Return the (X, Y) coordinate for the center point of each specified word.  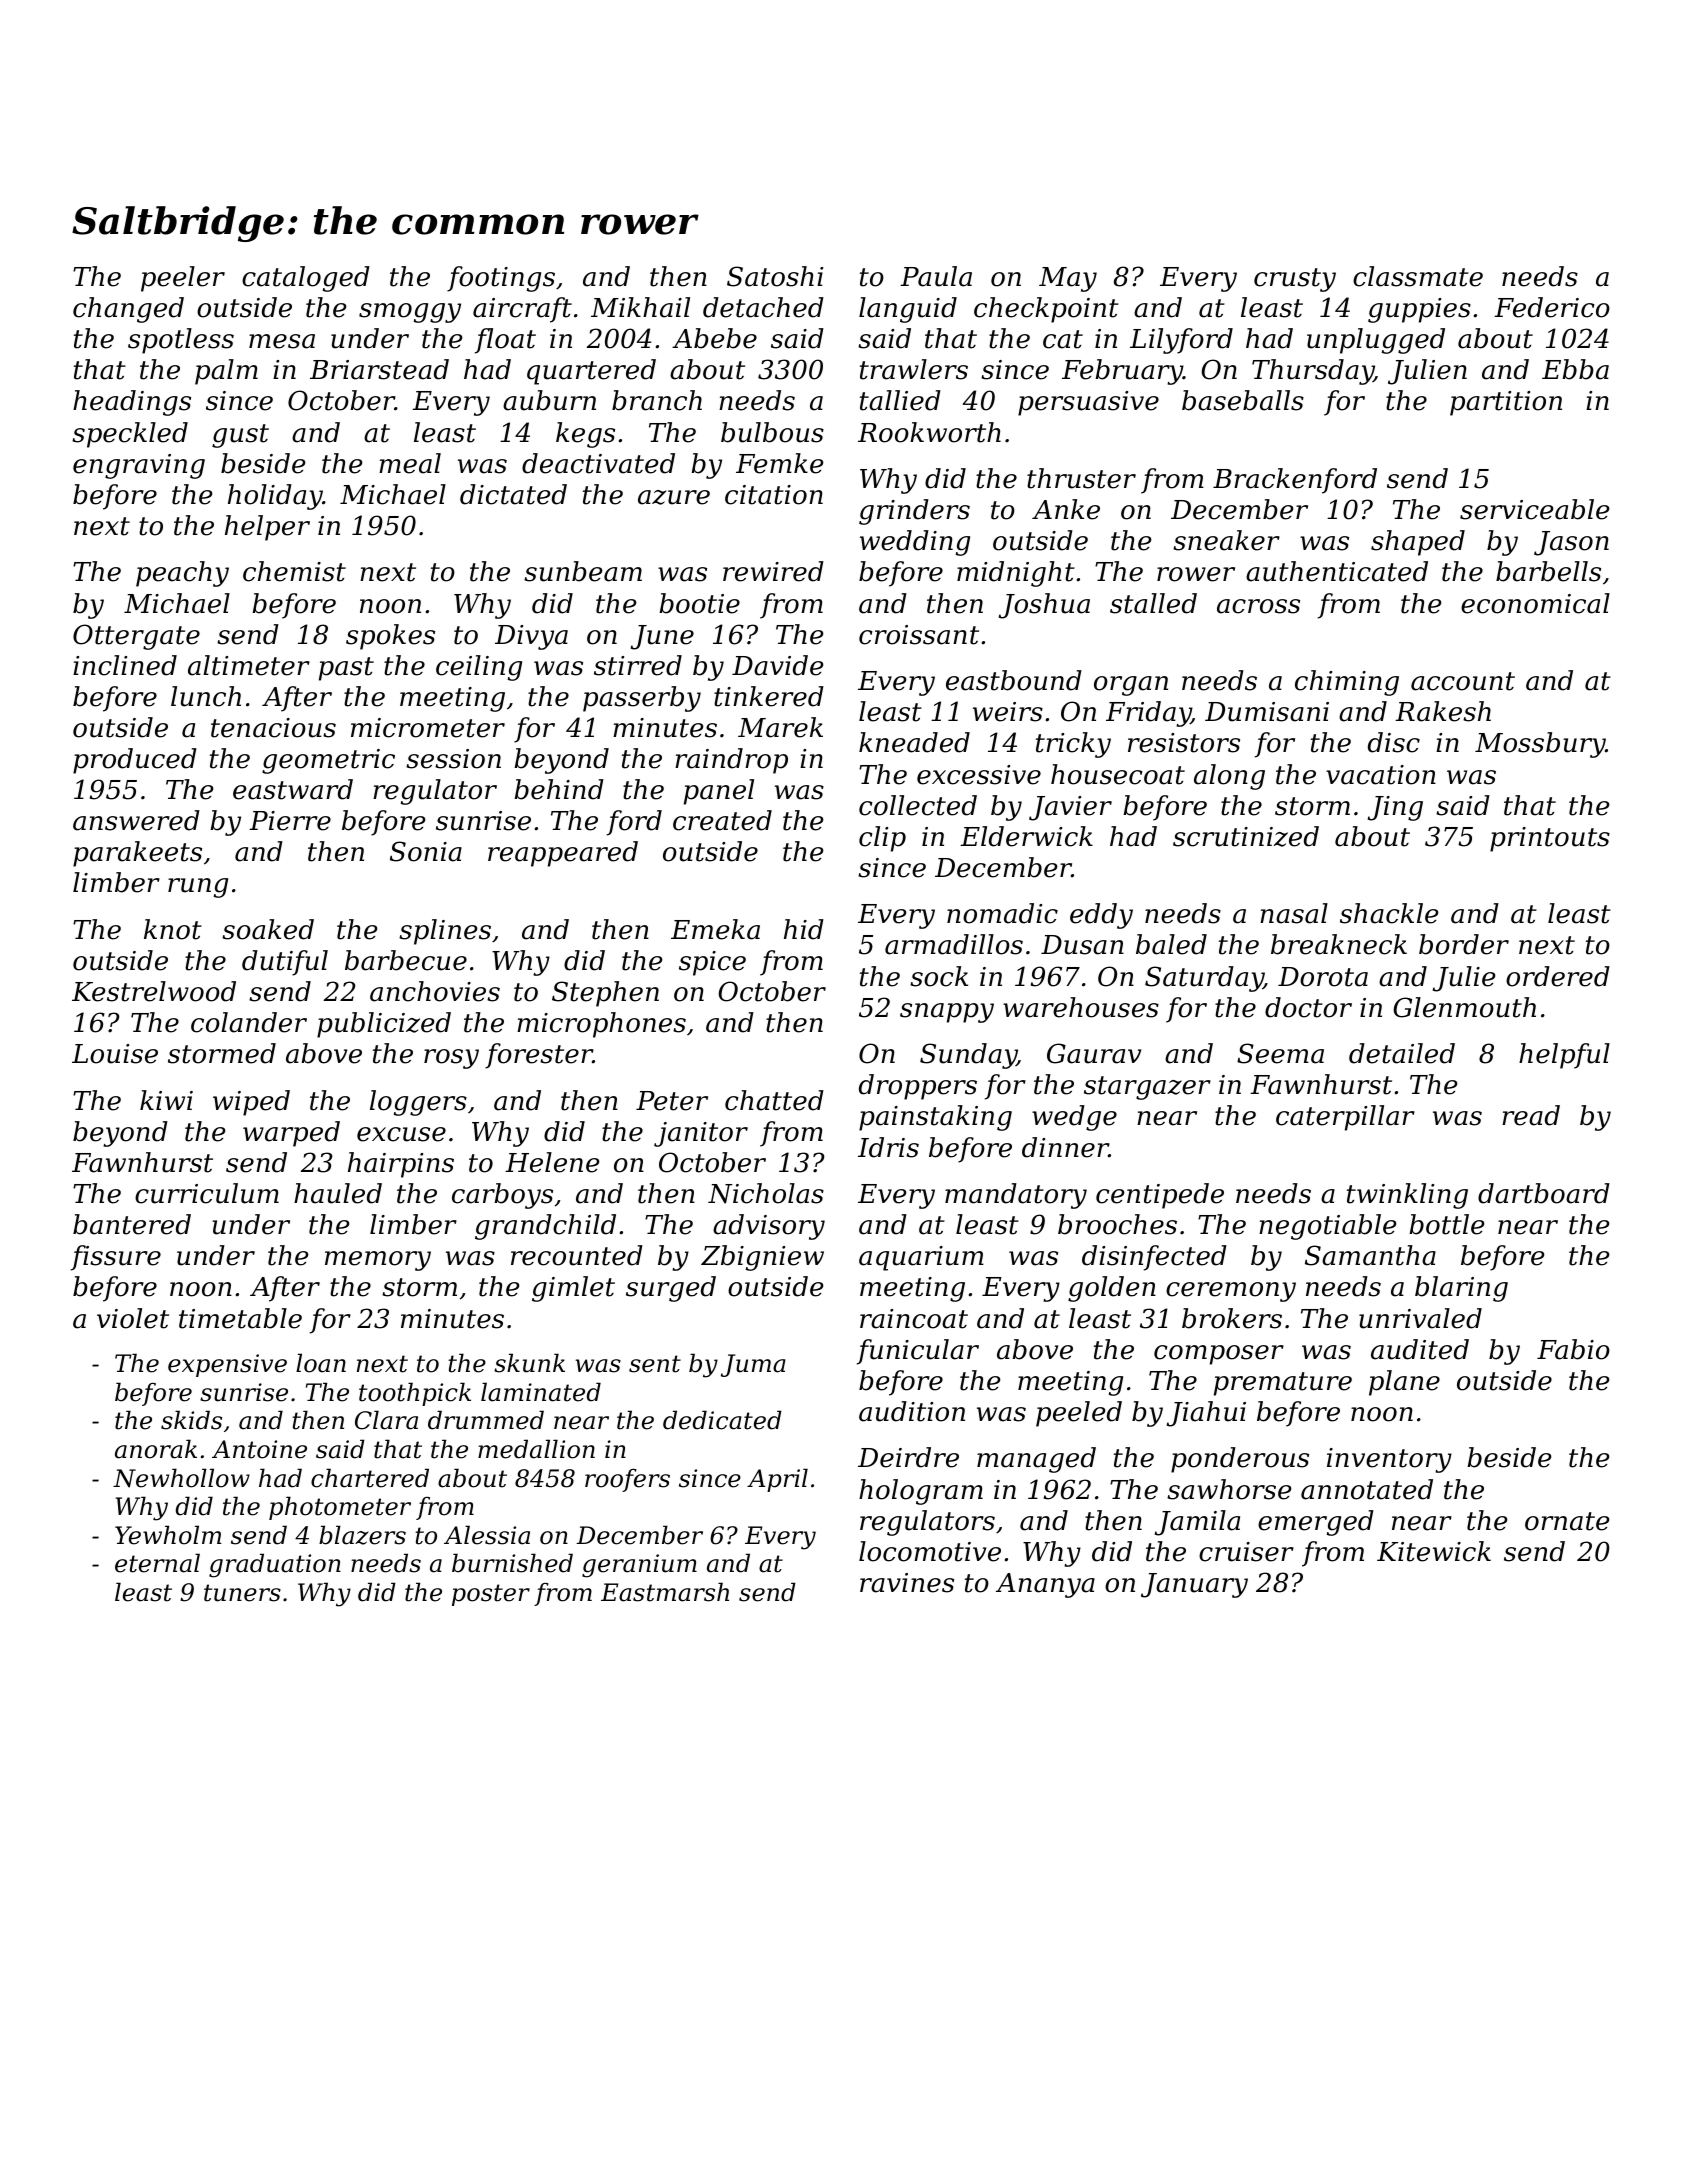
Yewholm (168, 1535)
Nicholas (766, 1193)
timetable (240, 1318)
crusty (1295, 280)
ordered (1558, 976)
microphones (601, 1025)
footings (501, 279)
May (1068, 279)
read (1531, 1115)
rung (198, 888)
